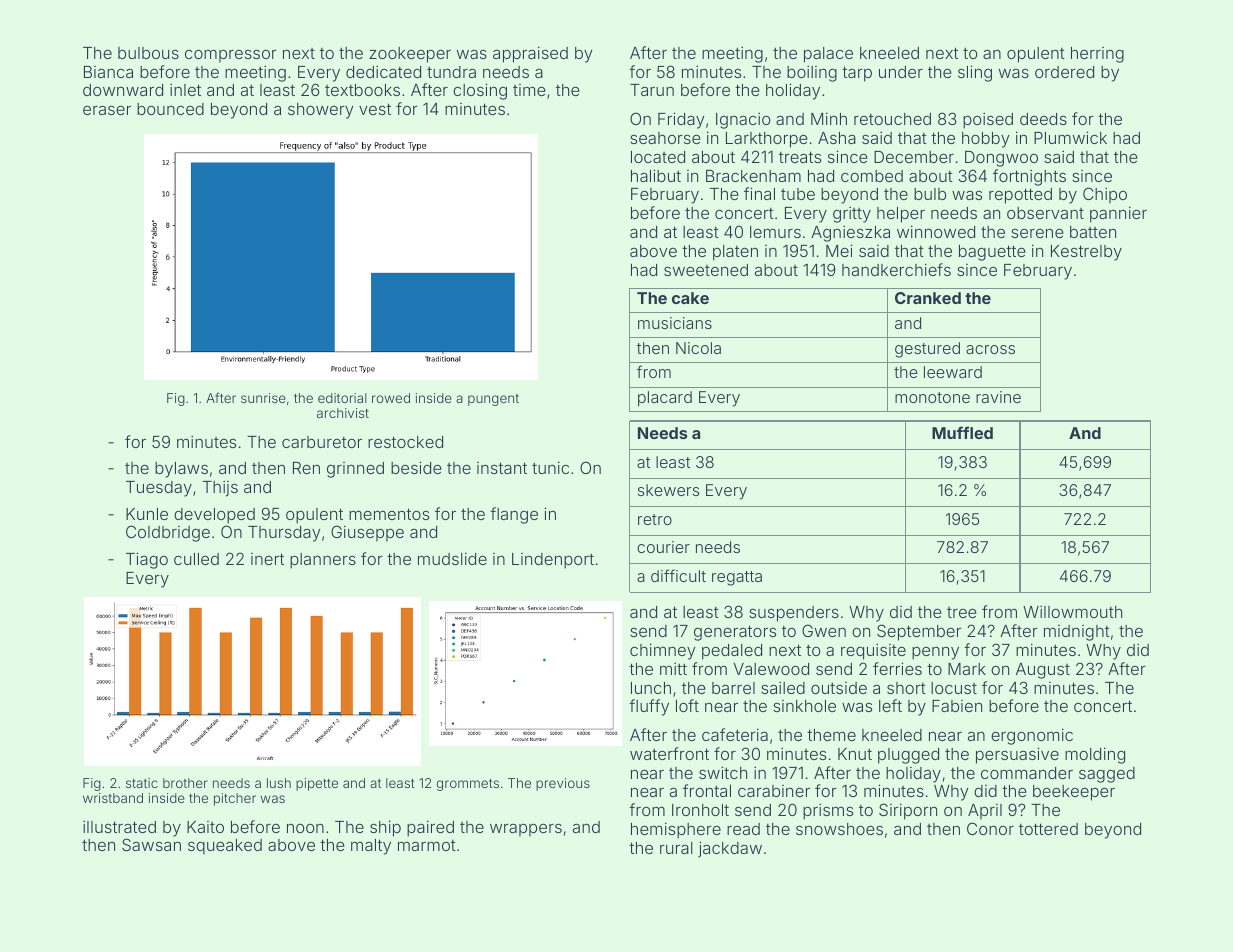 The width and height of the screenshot is (1233, 952). I want to click on fluffy, so click(649, 707).
